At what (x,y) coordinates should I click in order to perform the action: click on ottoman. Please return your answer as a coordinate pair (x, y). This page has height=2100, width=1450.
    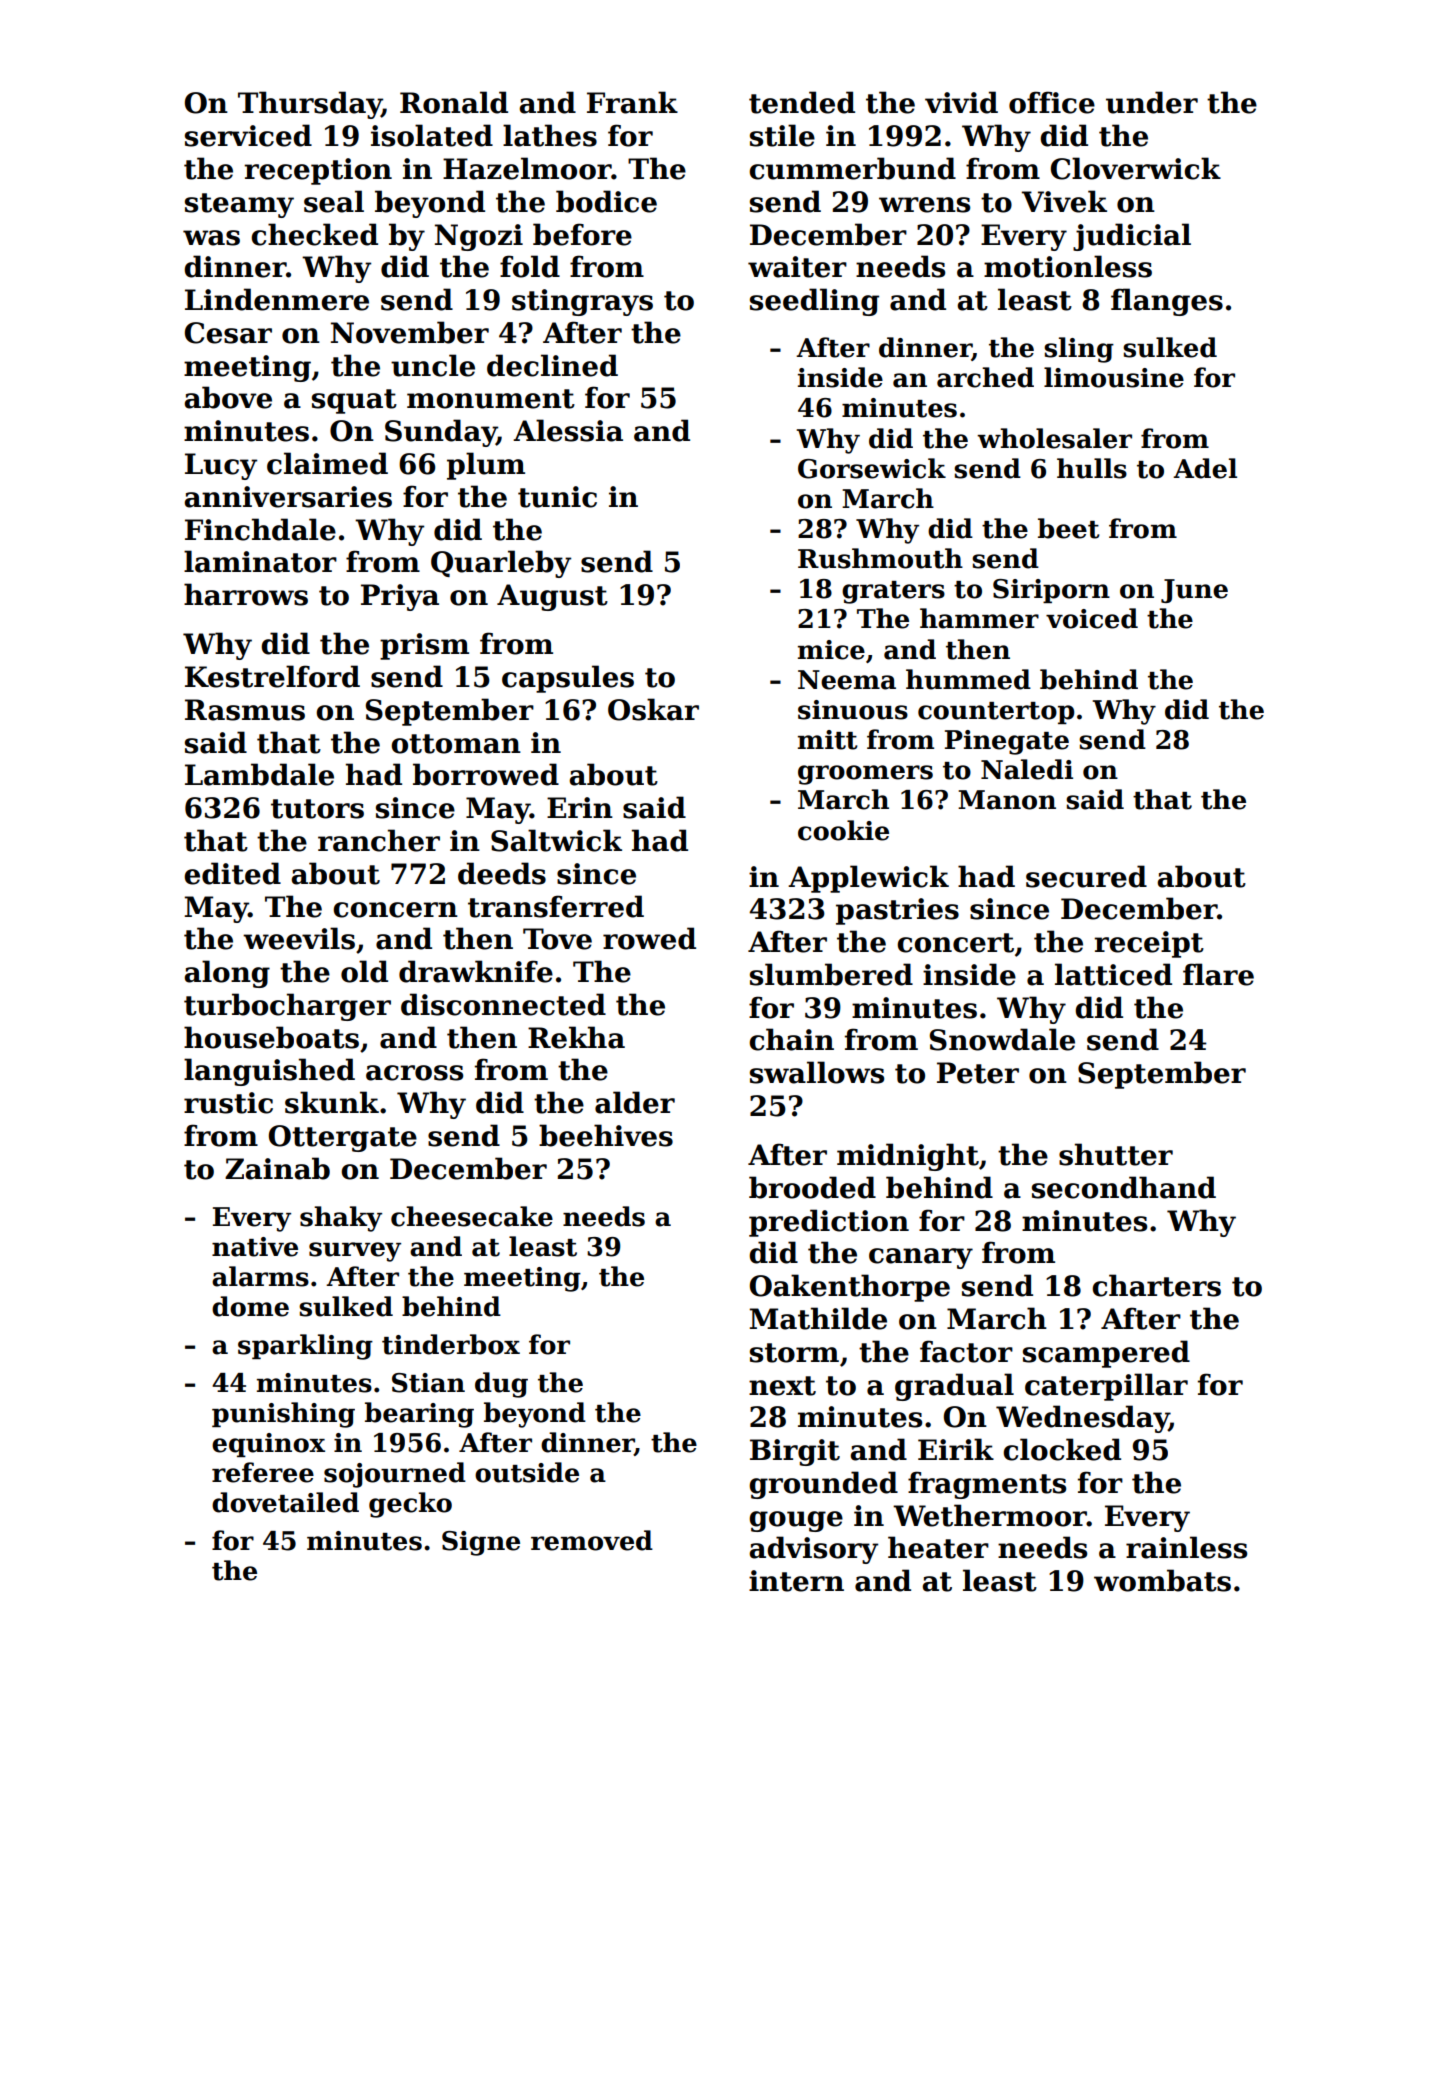
    Looking at the image, I should click on (456, 744).
